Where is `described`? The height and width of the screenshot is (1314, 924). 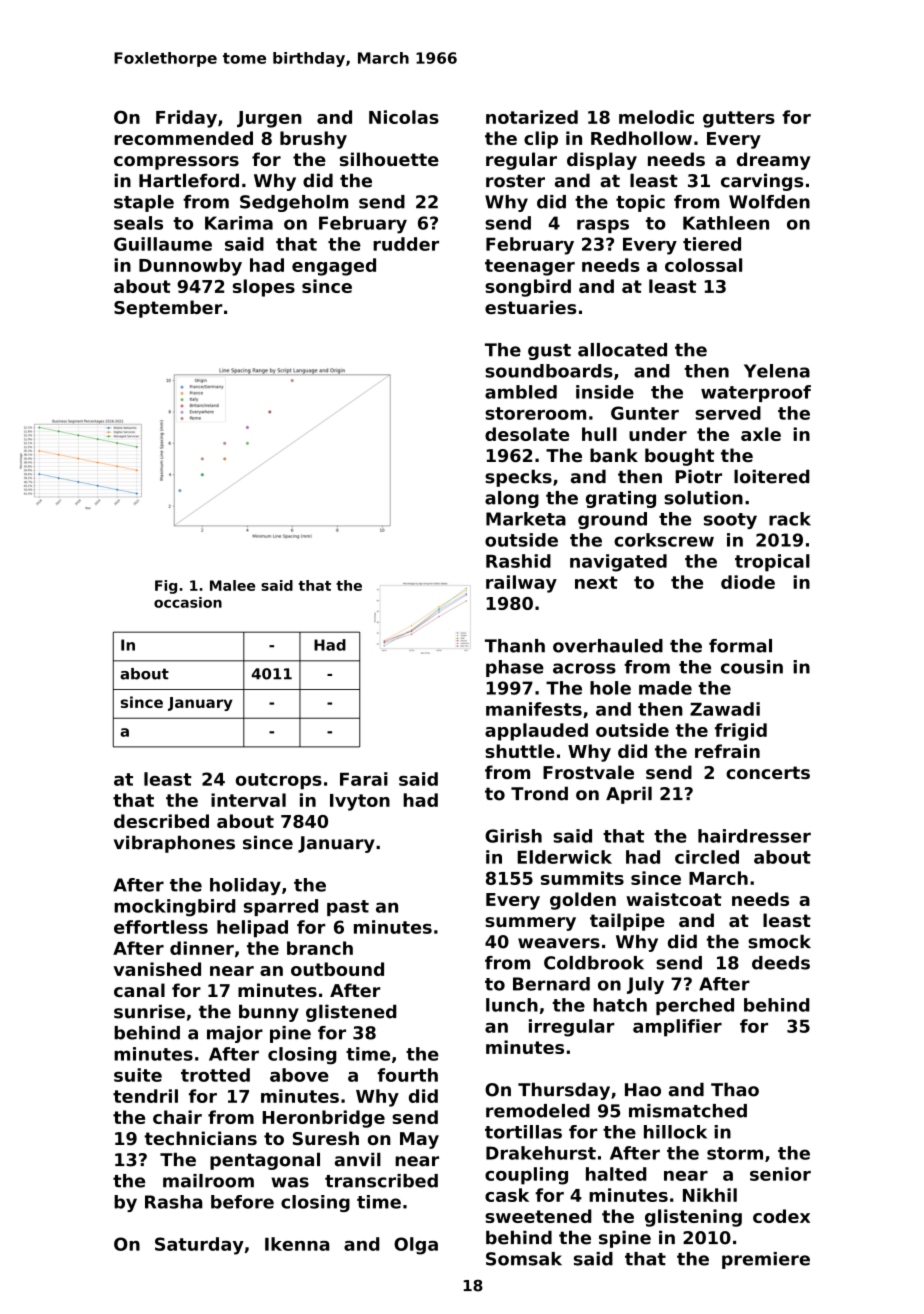 described is located at coordinates (161, 821).
